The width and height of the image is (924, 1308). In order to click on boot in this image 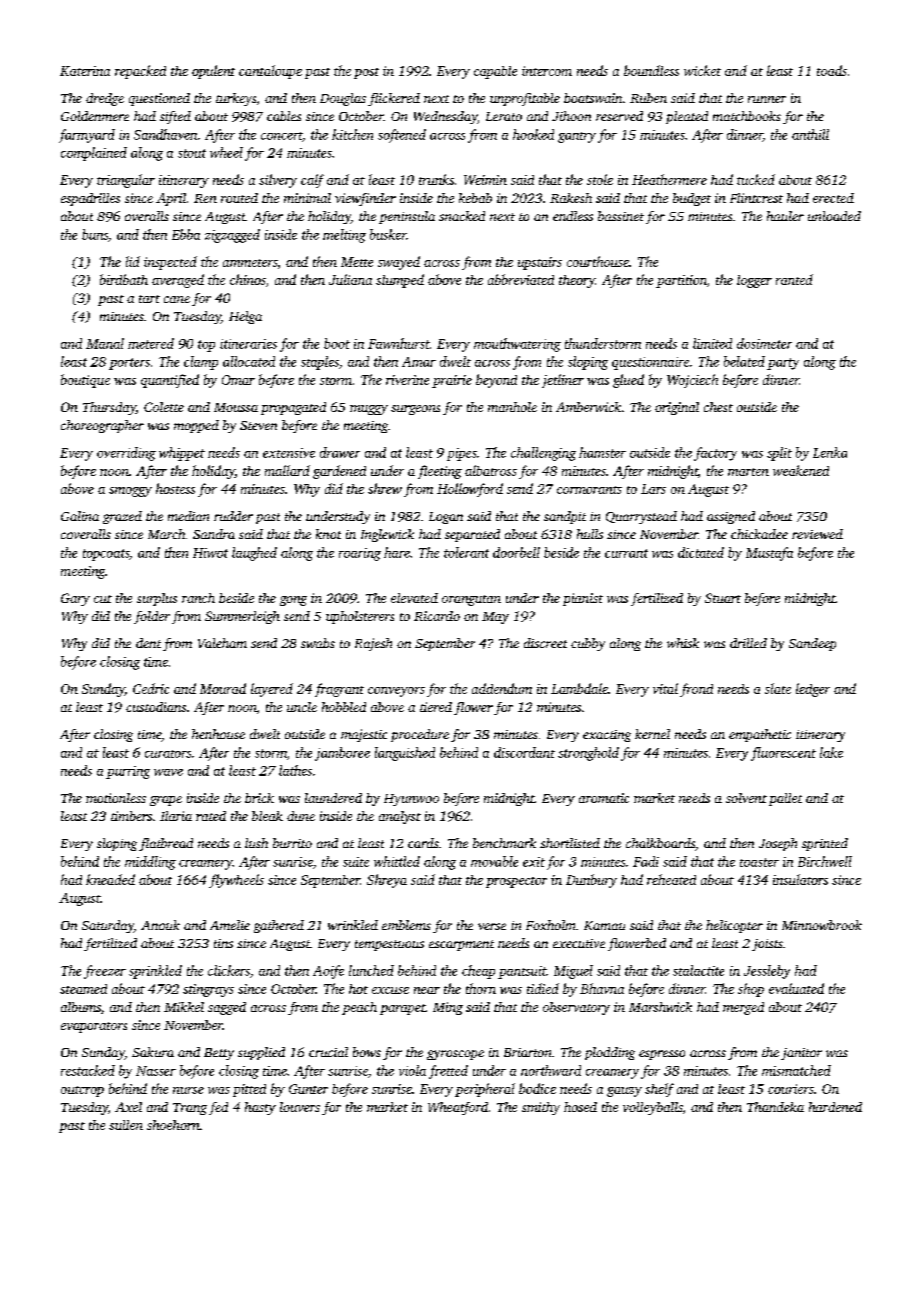, I will do `click(337, 343)`.
